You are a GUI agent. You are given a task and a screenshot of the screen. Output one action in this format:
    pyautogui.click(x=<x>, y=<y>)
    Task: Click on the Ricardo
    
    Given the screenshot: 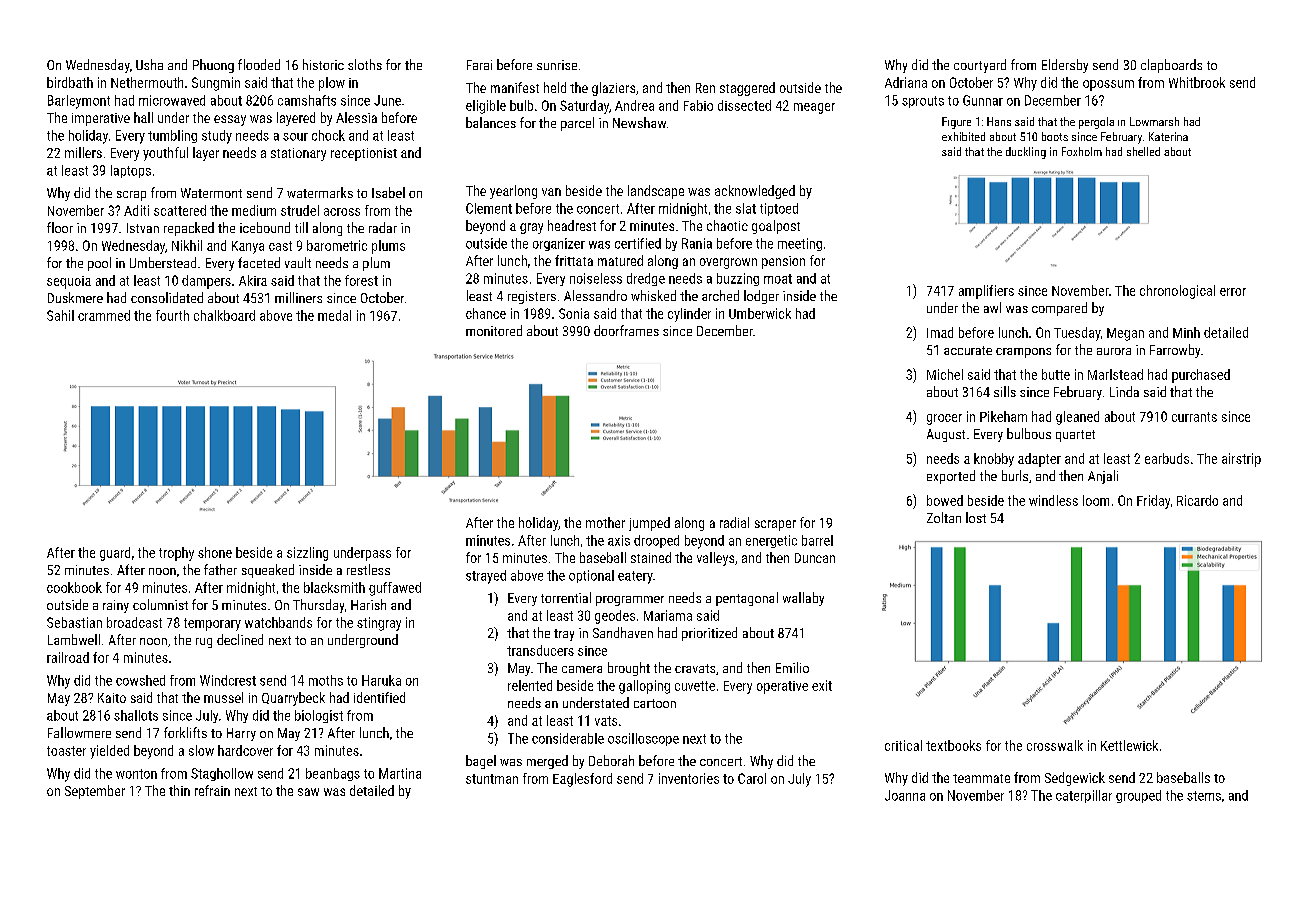 What is the action you would take?
    pyautogui.click(x=1197, y=500)
